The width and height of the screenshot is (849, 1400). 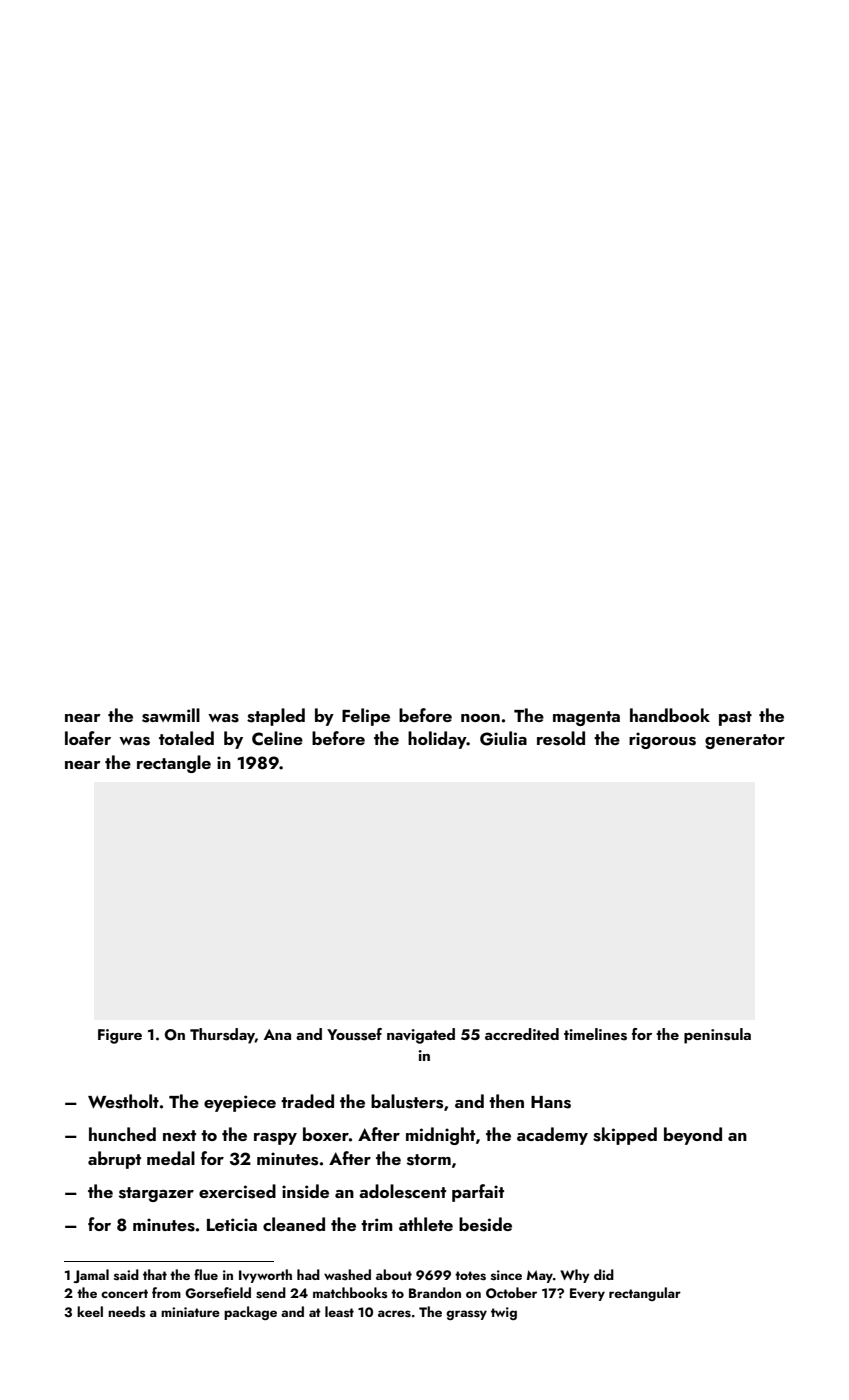 What do you see at coordinates (174, 764) in the screenshot?
I see `rectangle` at bounding box center [174, 764].
